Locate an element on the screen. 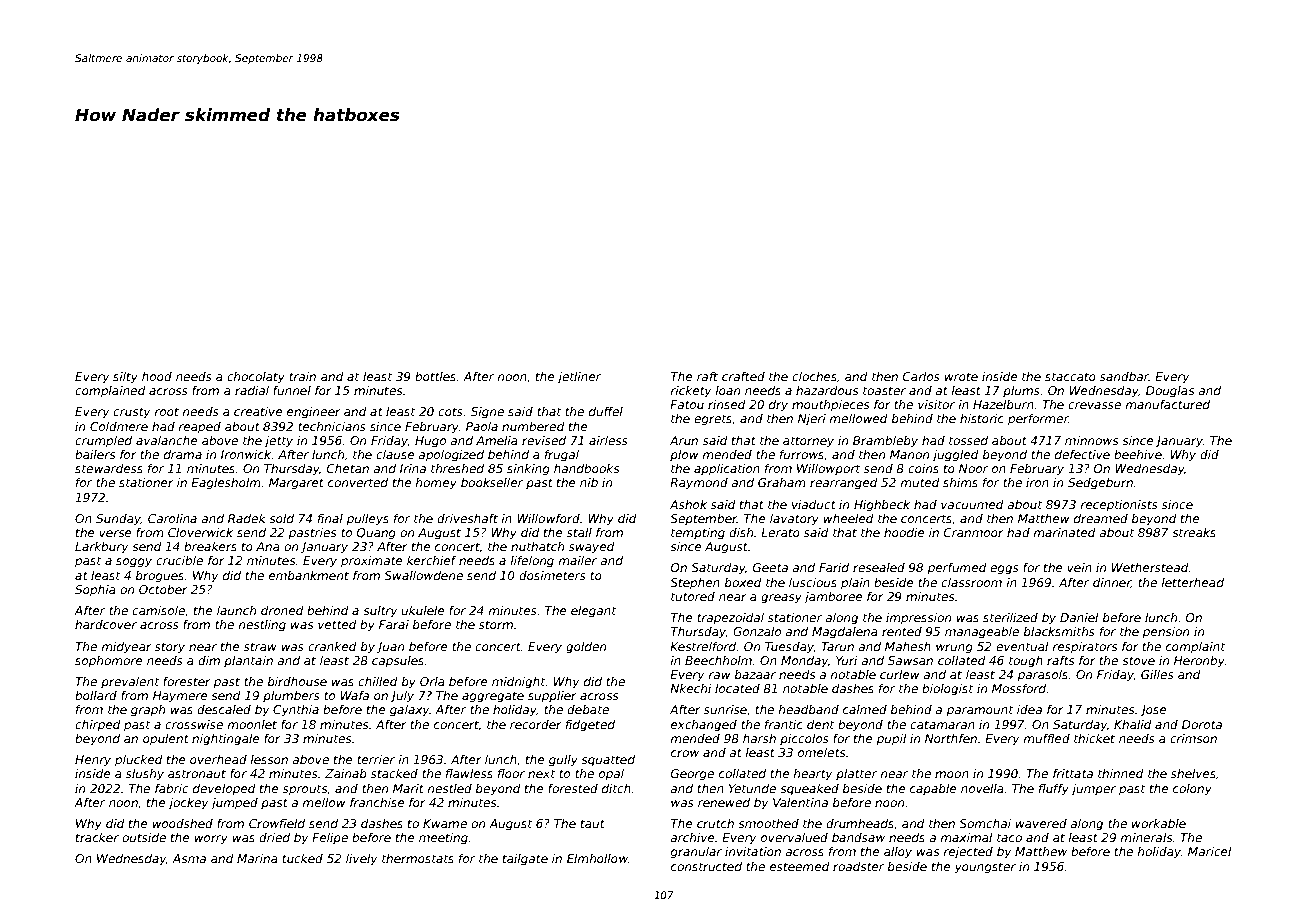 Image resolution: width=1308 pixels, height=924 pixels. fluffy is located at coordinates (1054, 790).
